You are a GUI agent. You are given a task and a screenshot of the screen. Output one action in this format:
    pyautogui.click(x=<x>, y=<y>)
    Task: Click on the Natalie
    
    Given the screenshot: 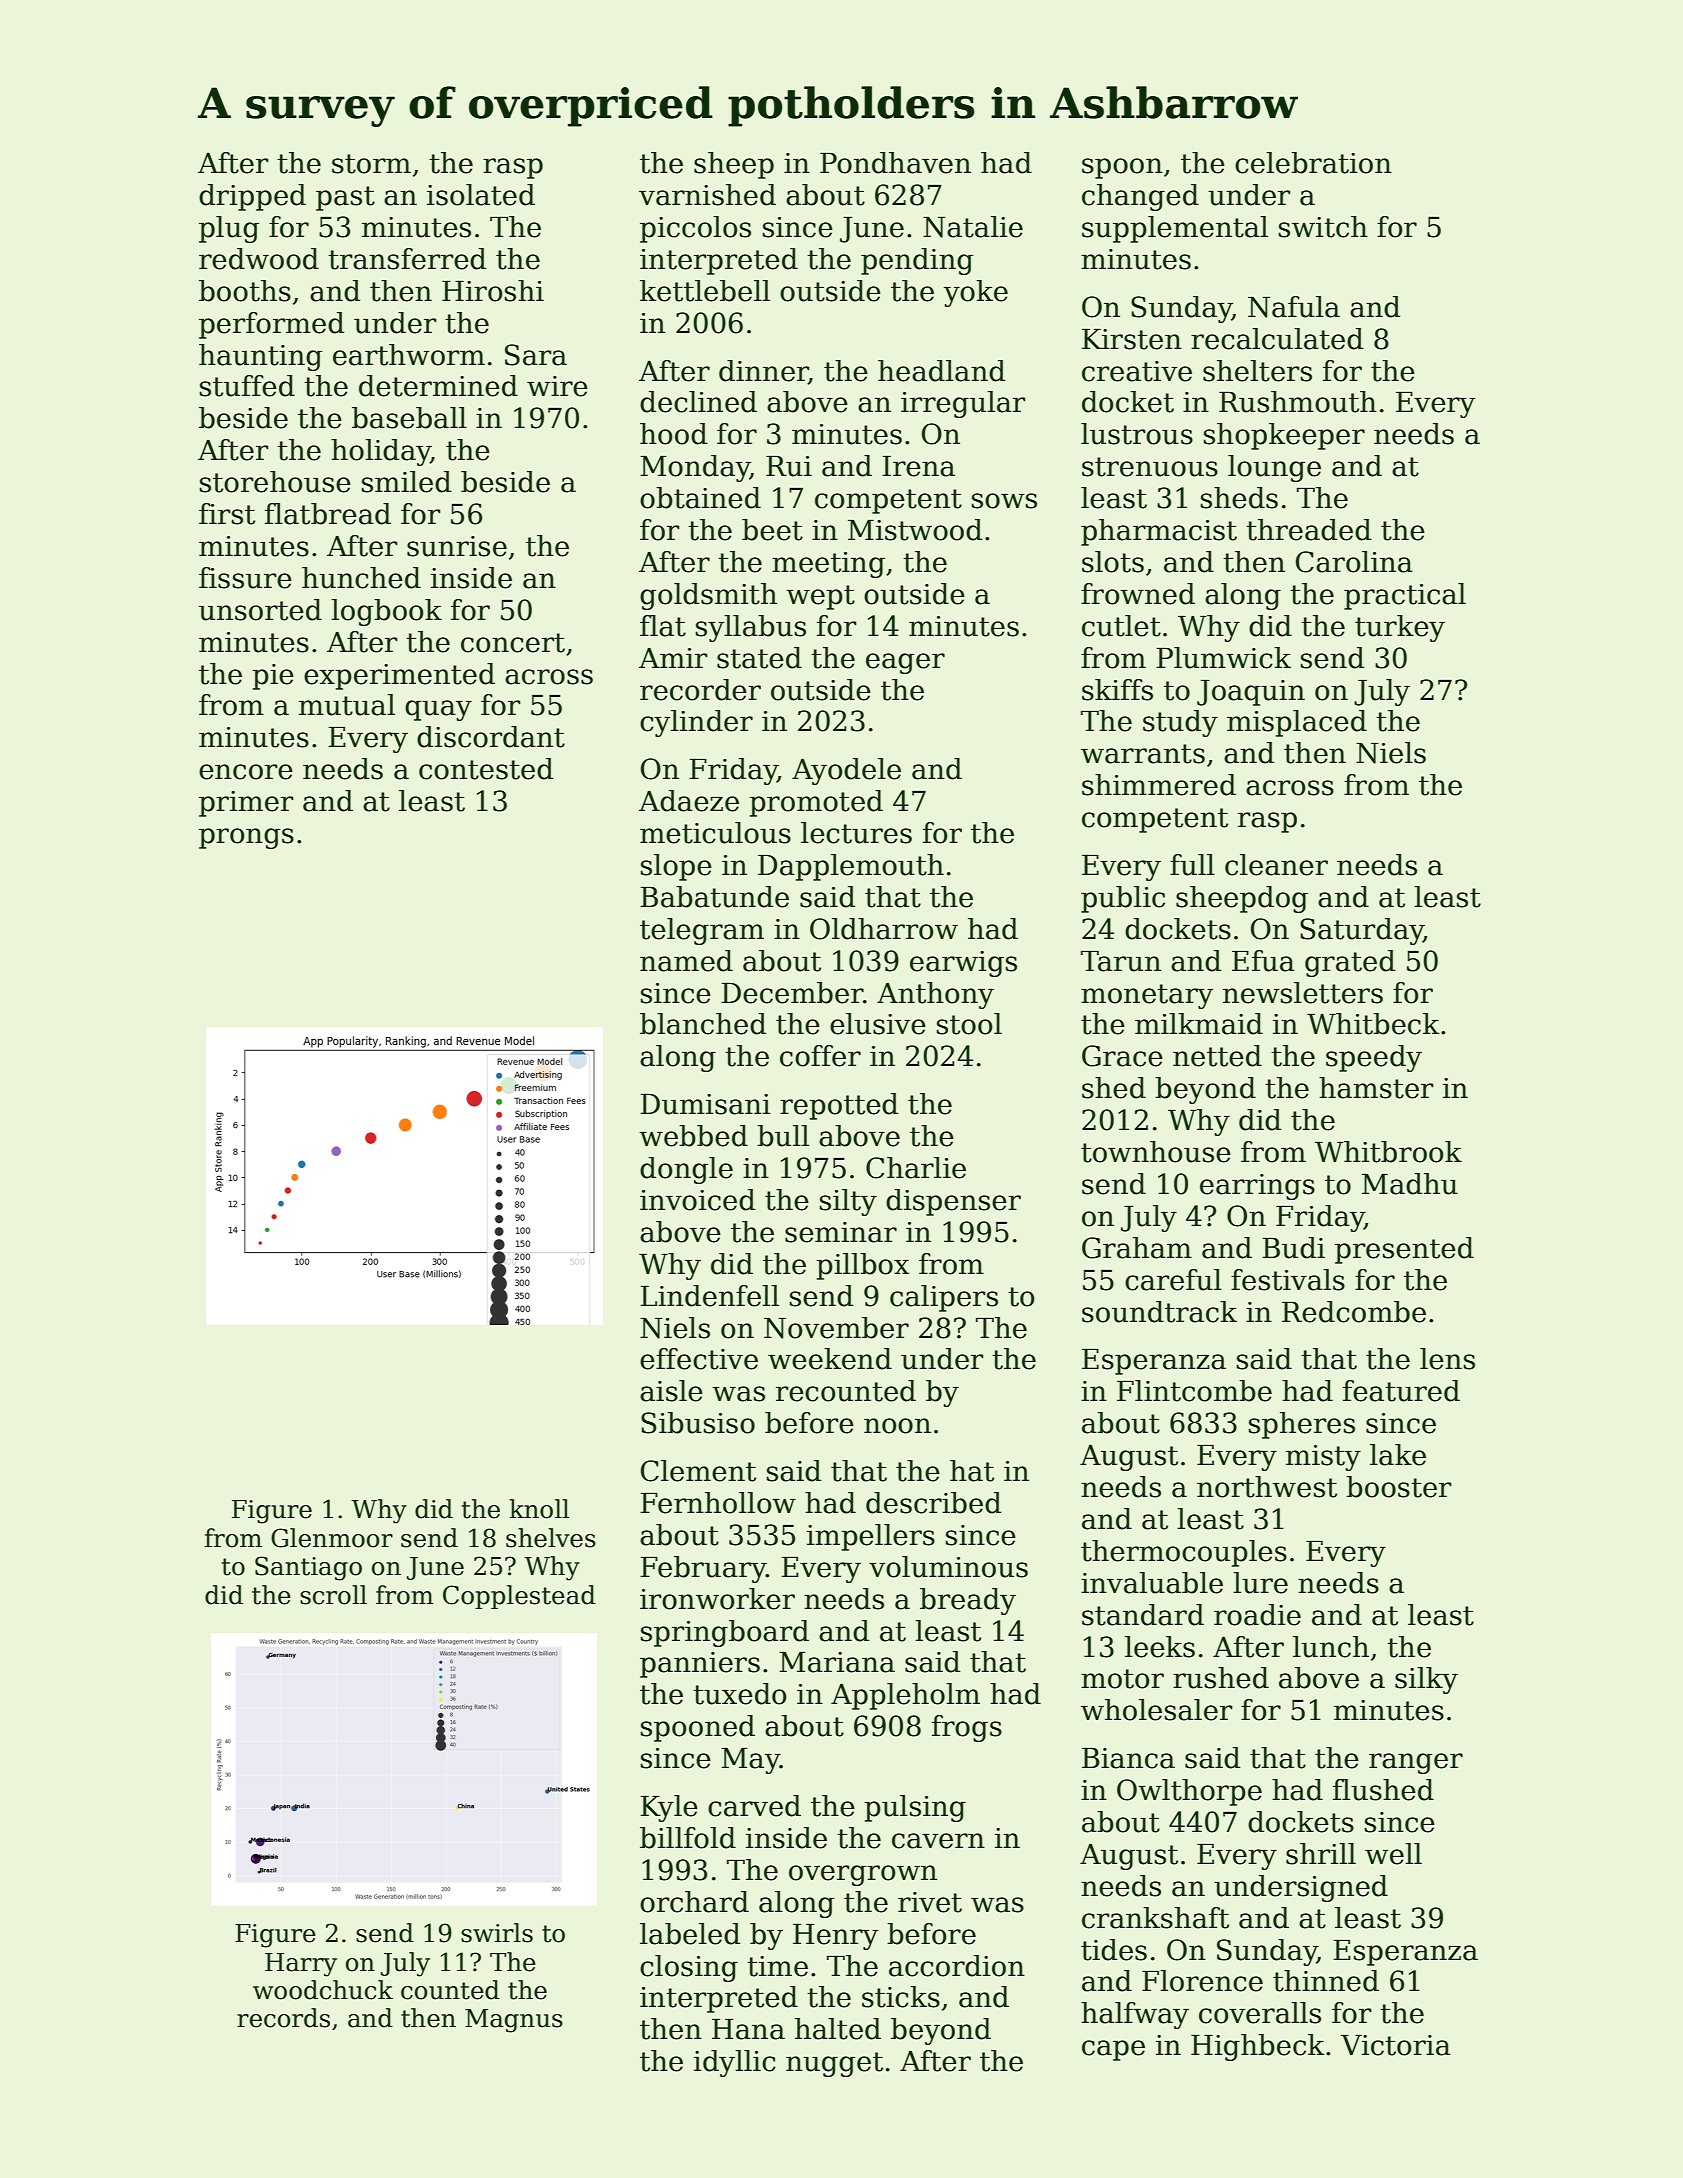 What is the action you would take?
    pyautogui.click(x=973, y=227)
